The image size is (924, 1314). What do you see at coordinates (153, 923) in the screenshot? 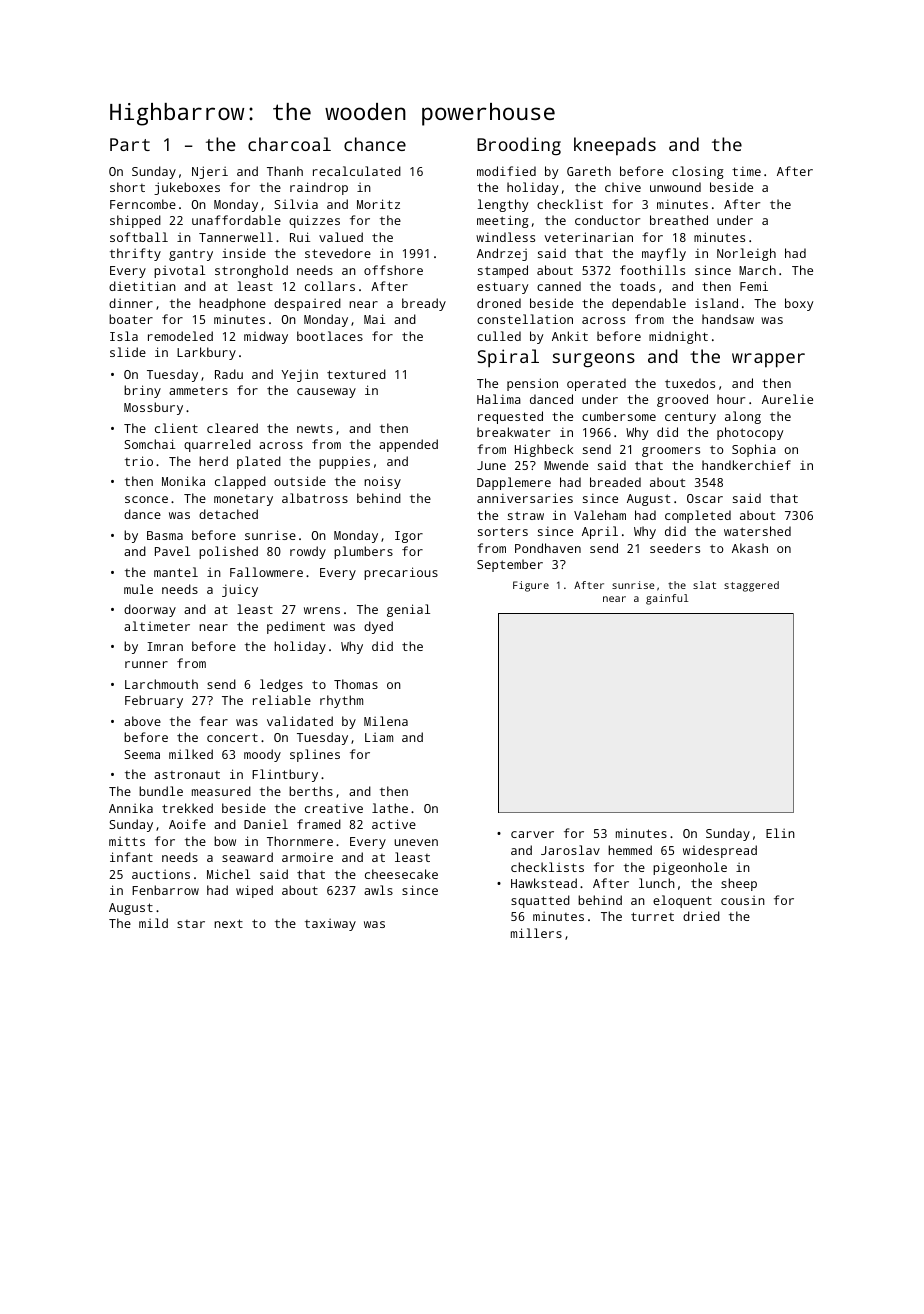
I see `mild` at bounding box center [153, 923].
